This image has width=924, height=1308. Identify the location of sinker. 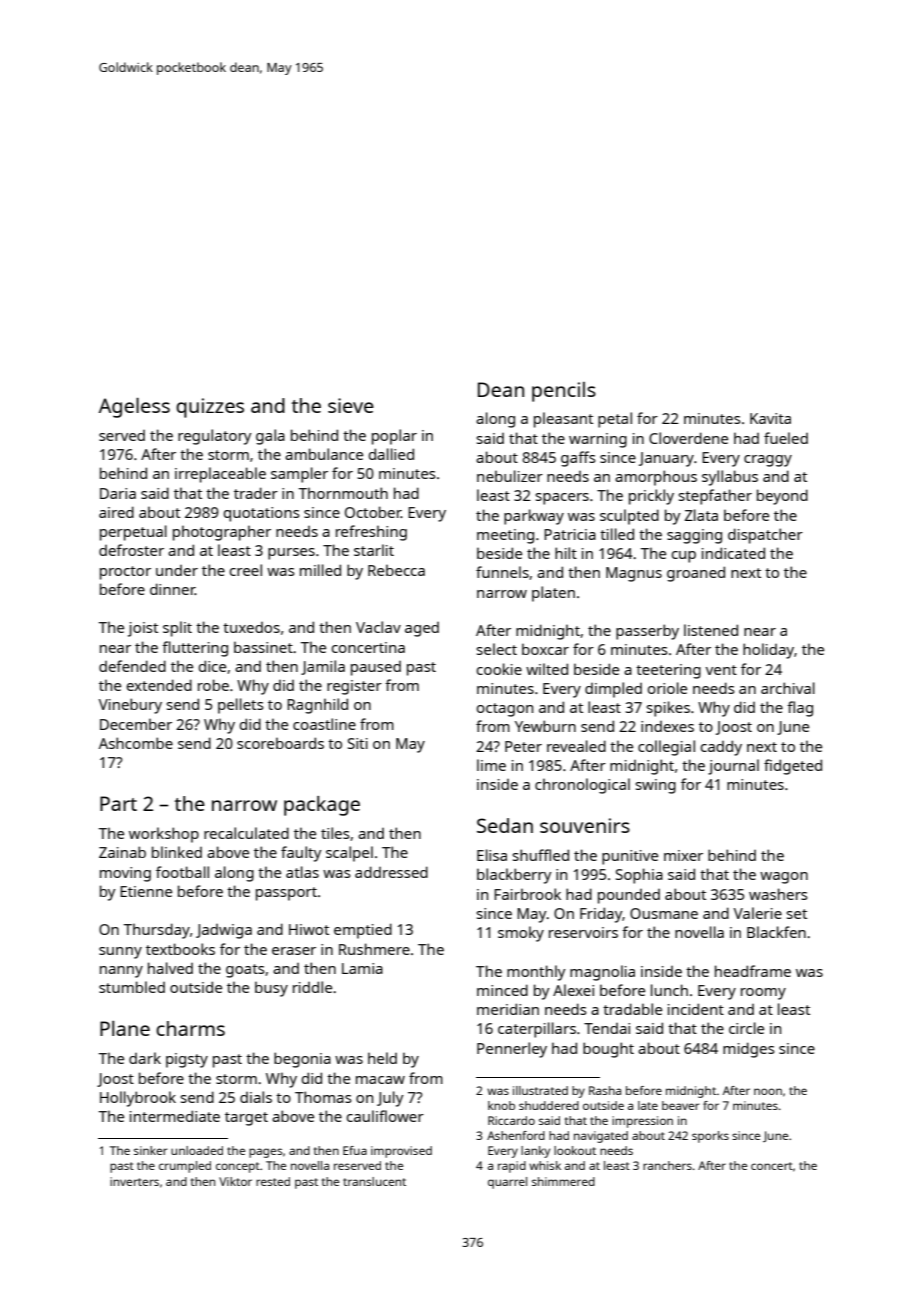
(150, 1150).
